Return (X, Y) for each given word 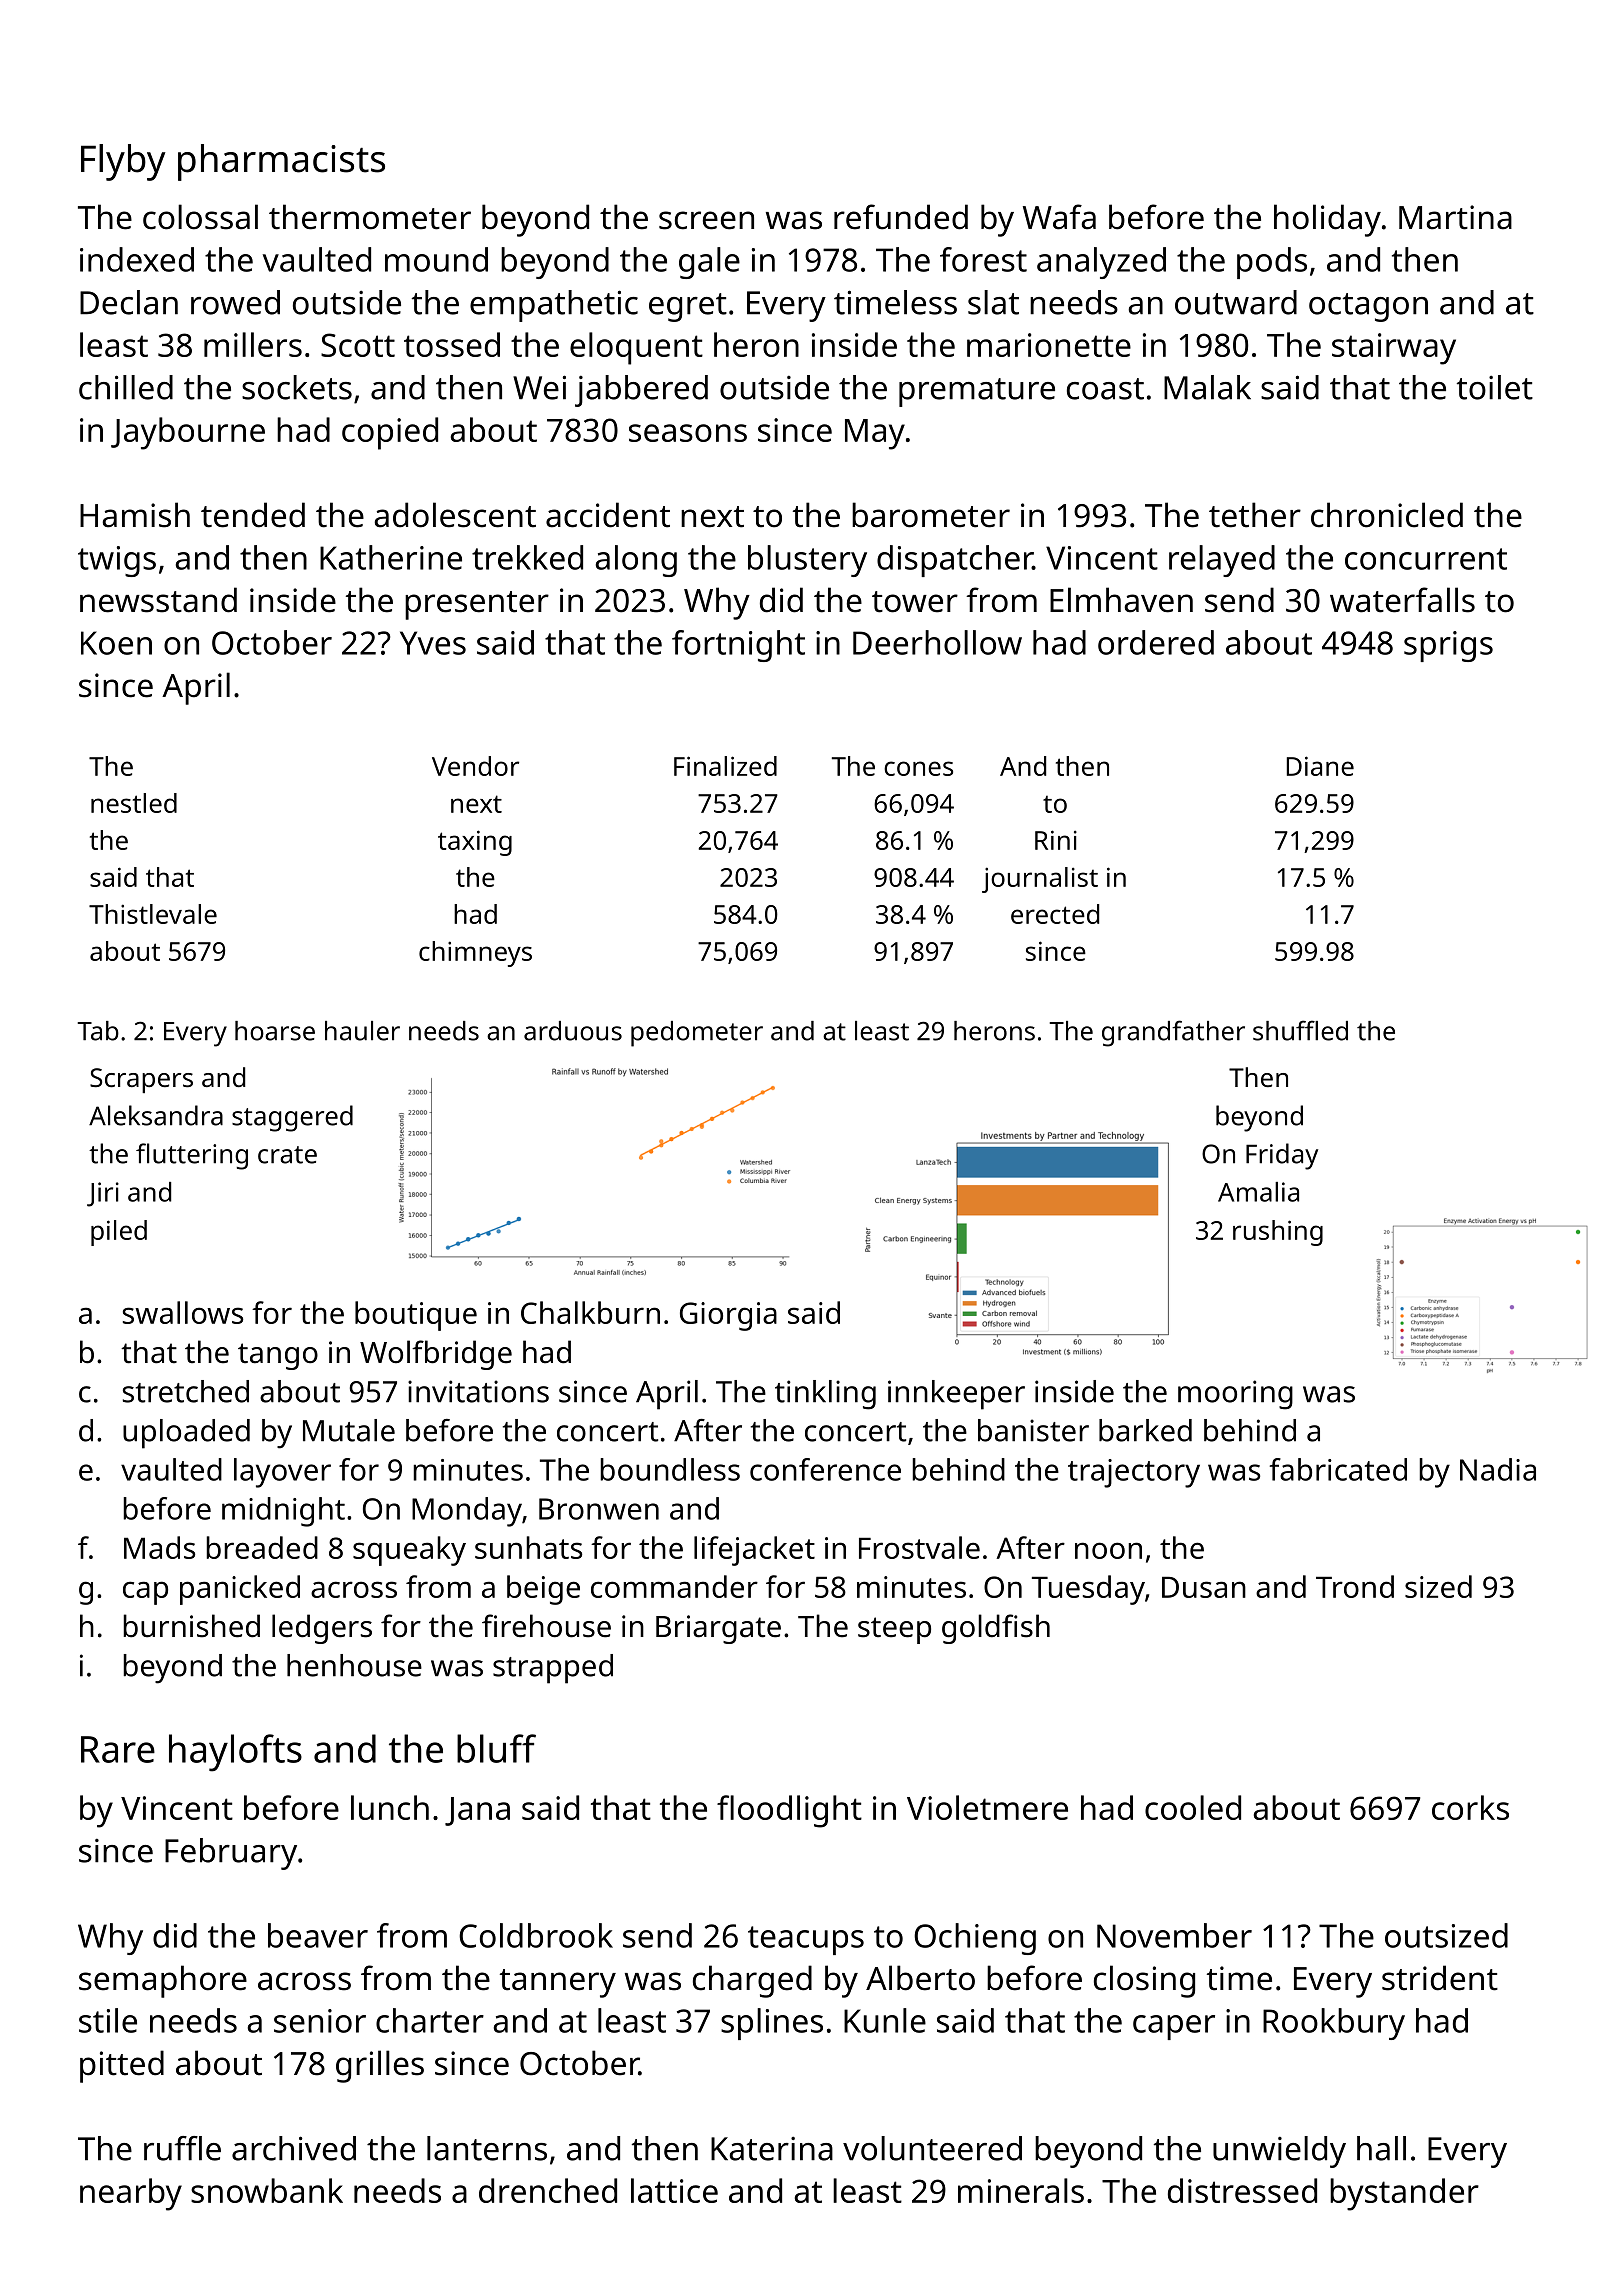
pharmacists (281, 162)
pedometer (697, 1034)
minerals (1021, 2190)
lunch (390, 1807)
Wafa (1059, 217)
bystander (1404, 2194)
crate (287, 1155)
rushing (1278, 1233)
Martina (1455, 217)
